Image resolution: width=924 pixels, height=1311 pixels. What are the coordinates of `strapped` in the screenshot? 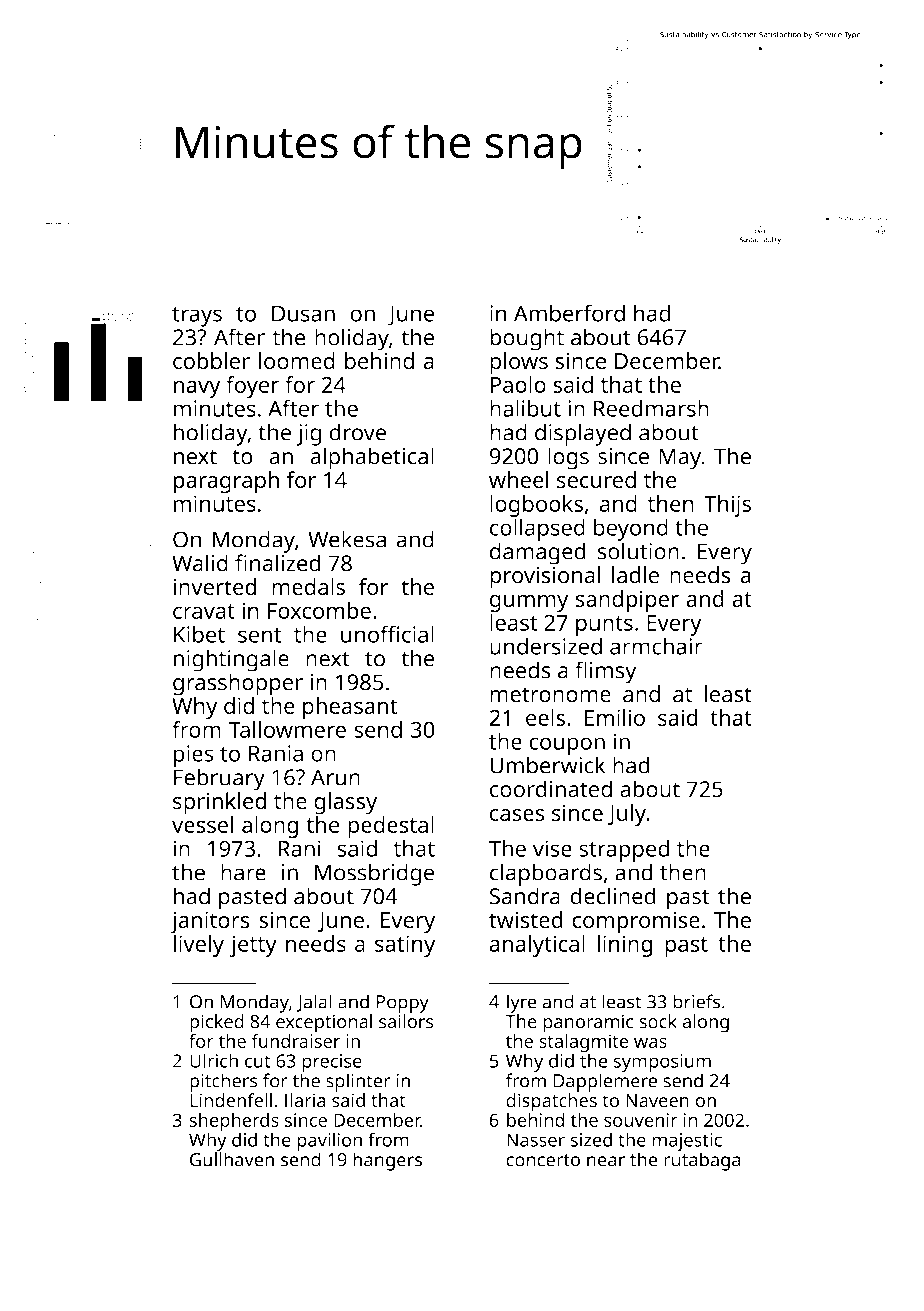 It's located at (624, 850).
